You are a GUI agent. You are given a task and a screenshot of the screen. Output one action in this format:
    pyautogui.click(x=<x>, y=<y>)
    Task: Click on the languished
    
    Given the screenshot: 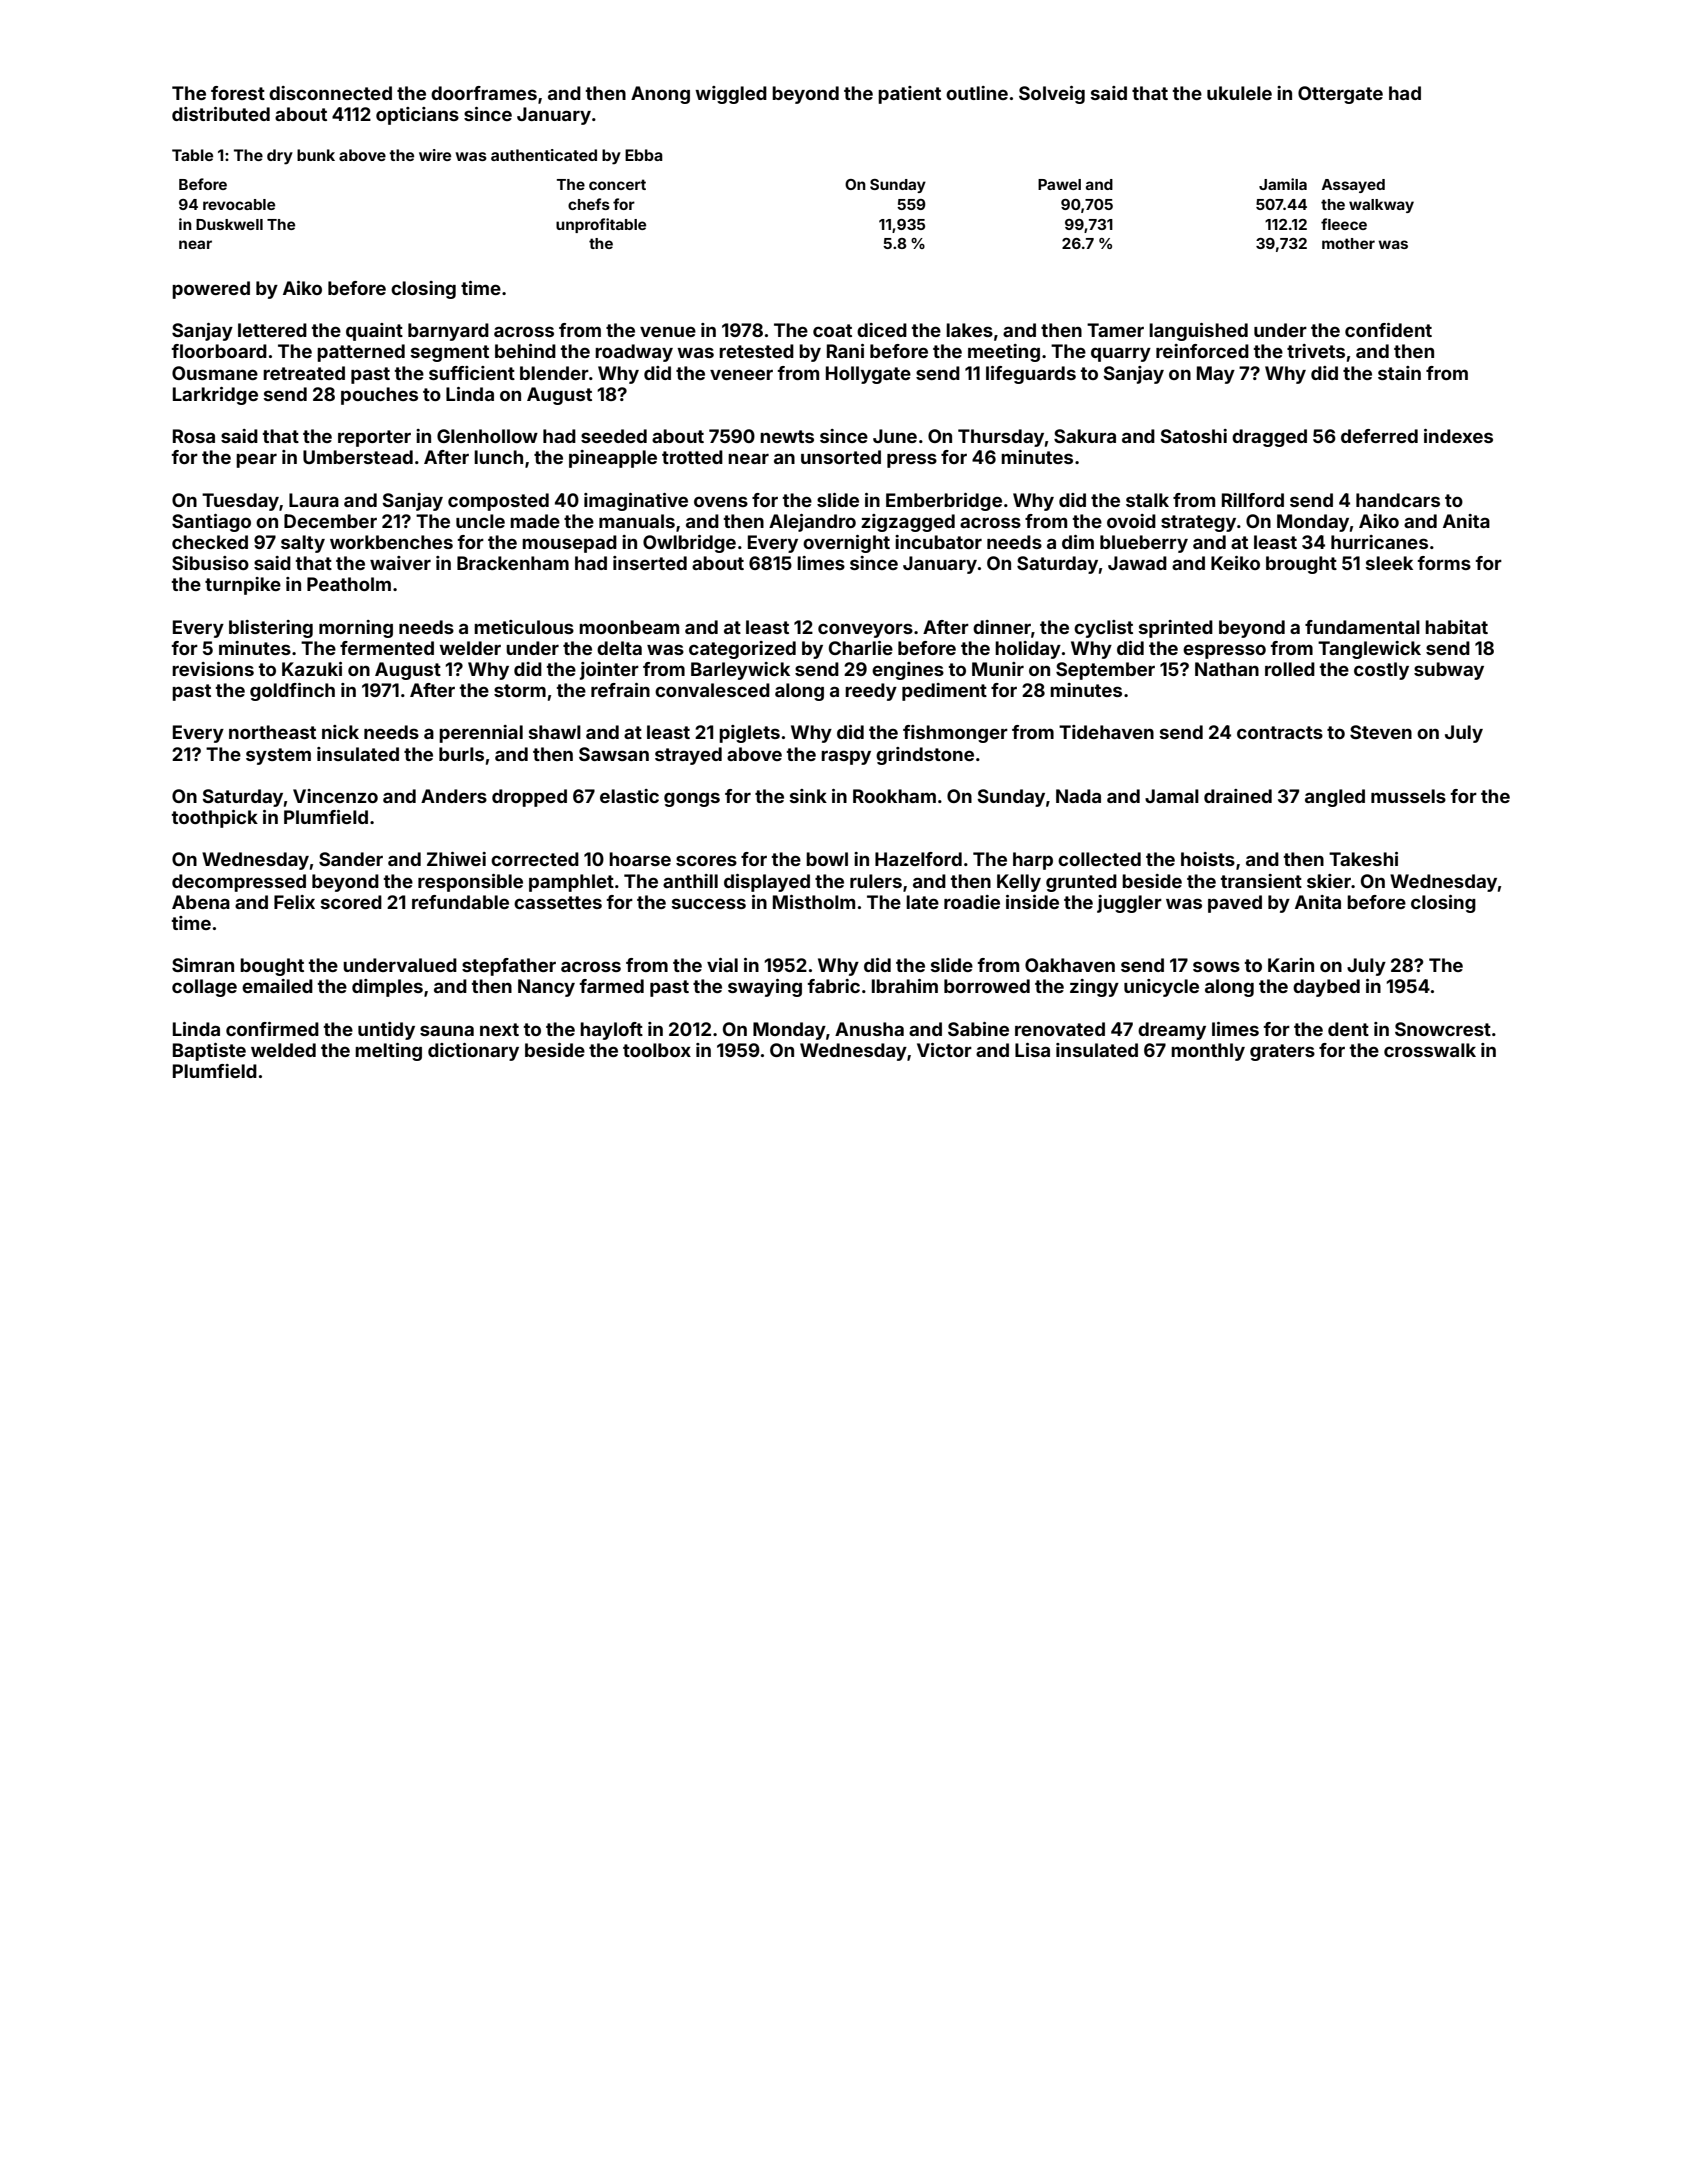 What is the action you would take?
    pyautogui.click(x=1198, y=332)
